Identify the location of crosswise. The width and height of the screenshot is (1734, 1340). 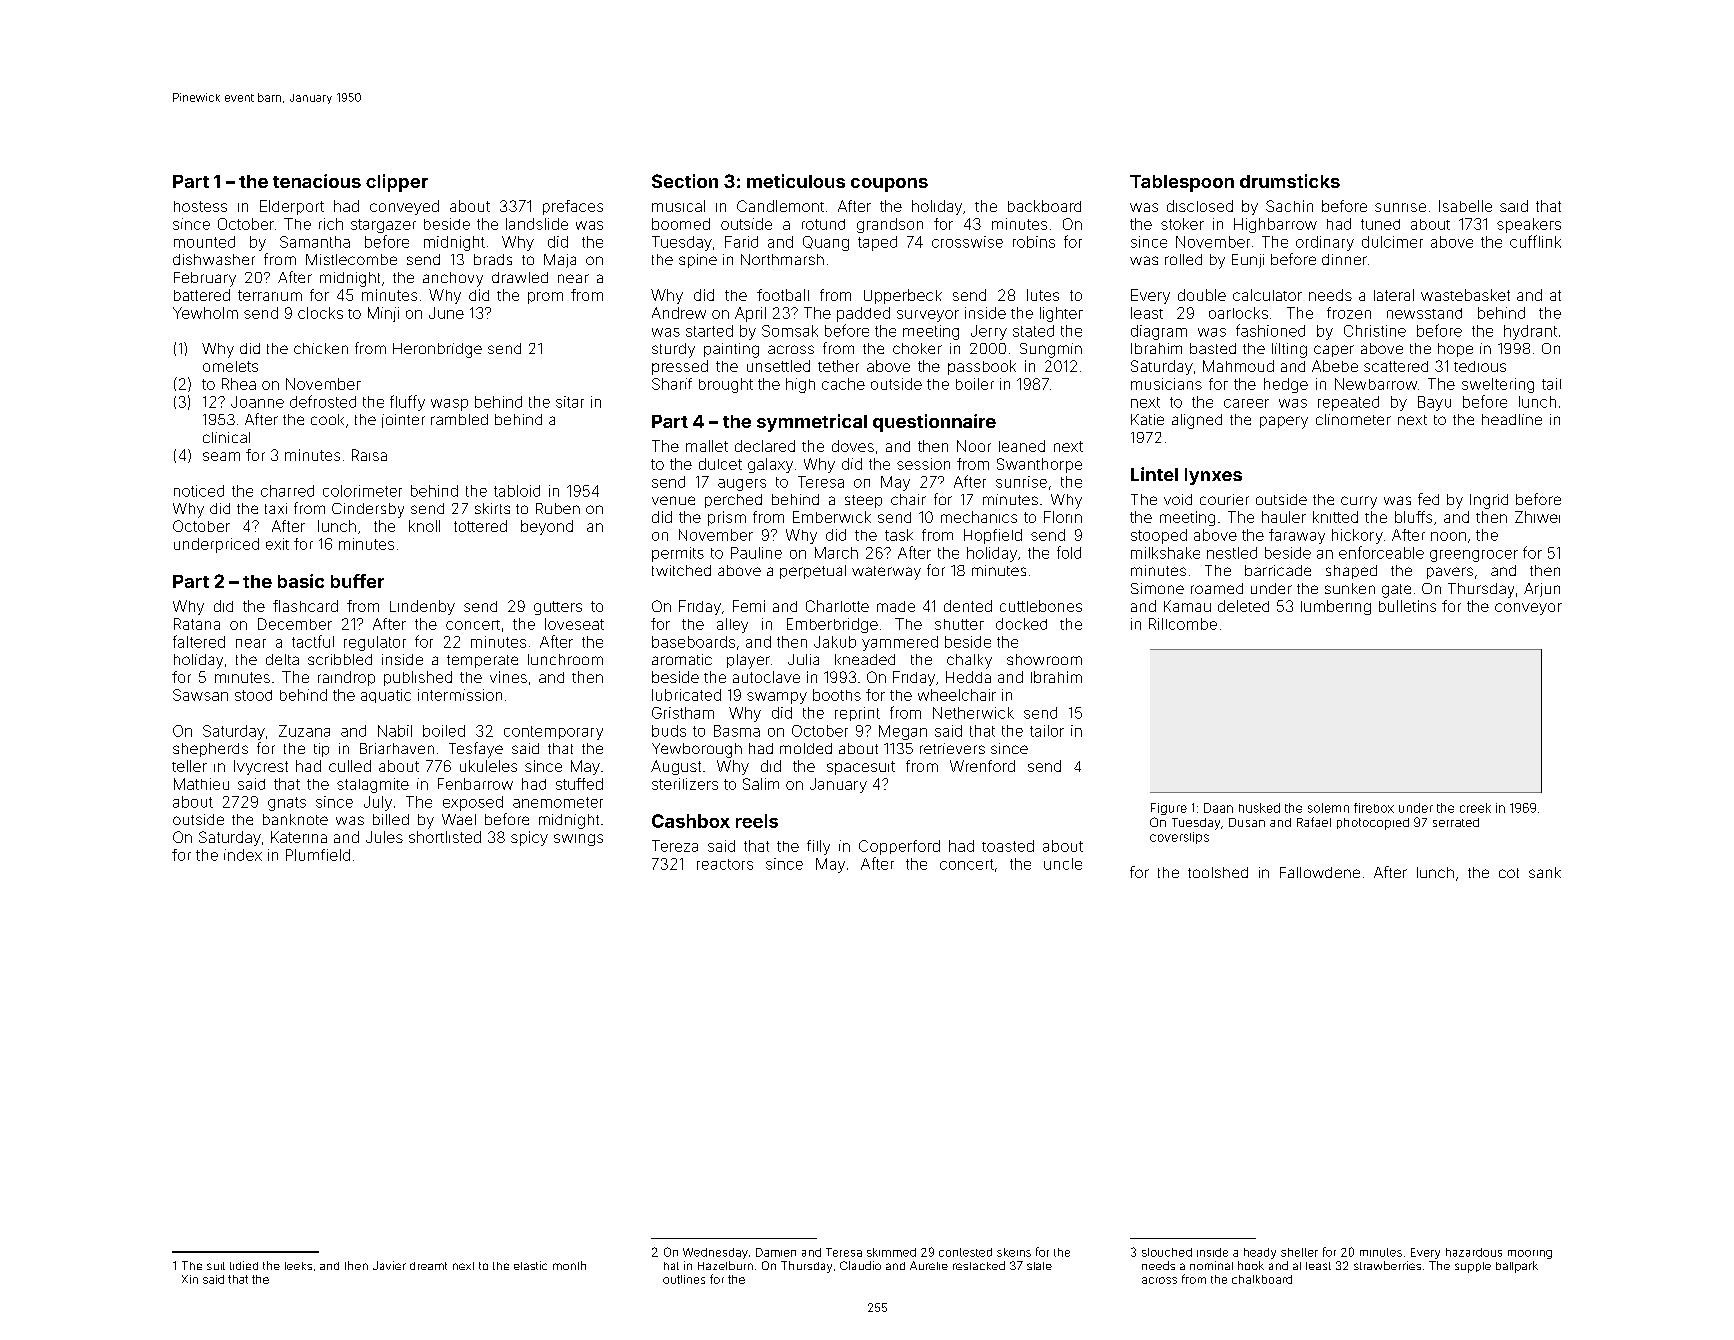
(967, 242).
